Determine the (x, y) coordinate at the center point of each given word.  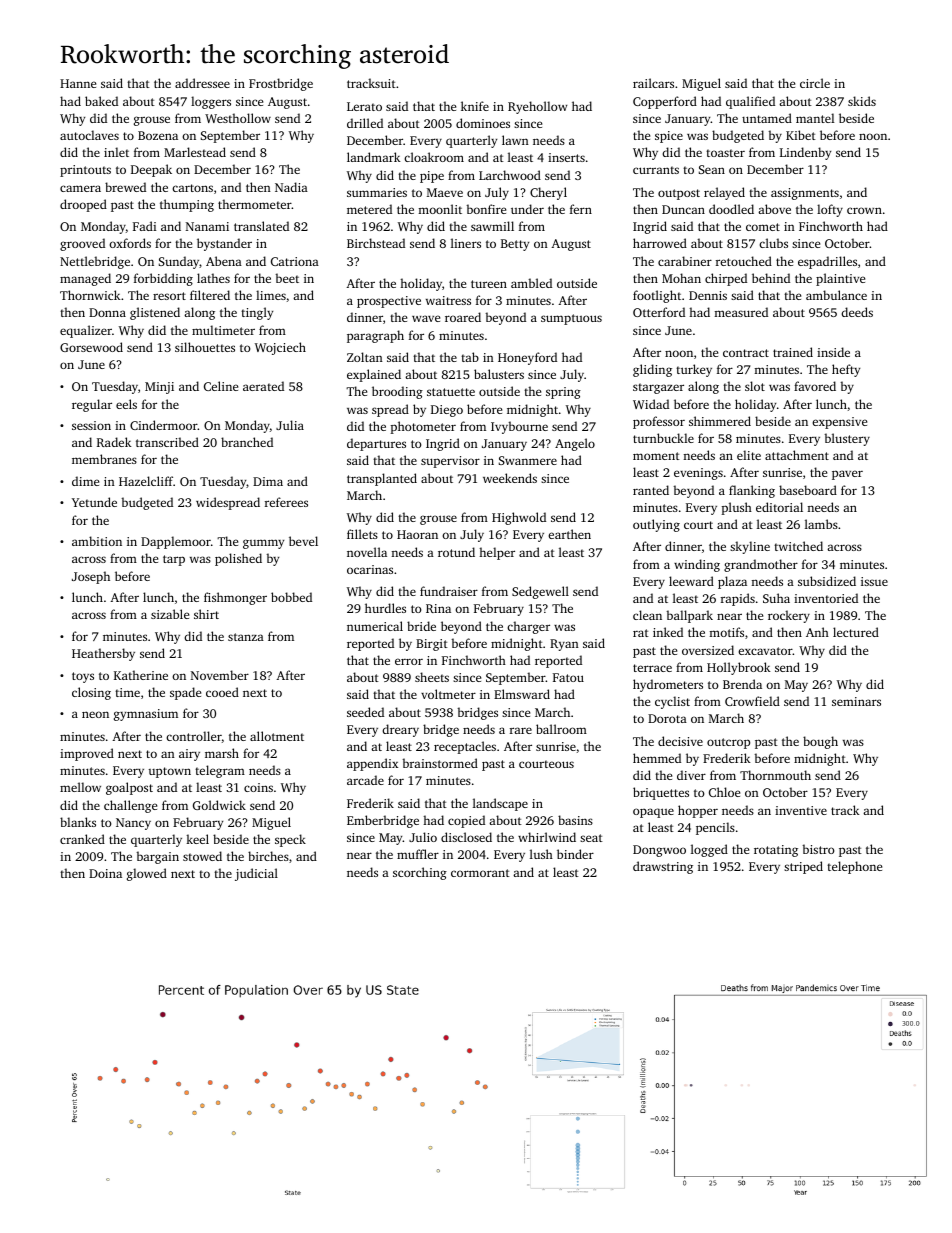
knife (475, 106)
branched (247, 442)
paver (847, 475)
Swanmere (528, 460)
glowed (147, 874)
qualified (750, 102)
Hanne (78, 83)
